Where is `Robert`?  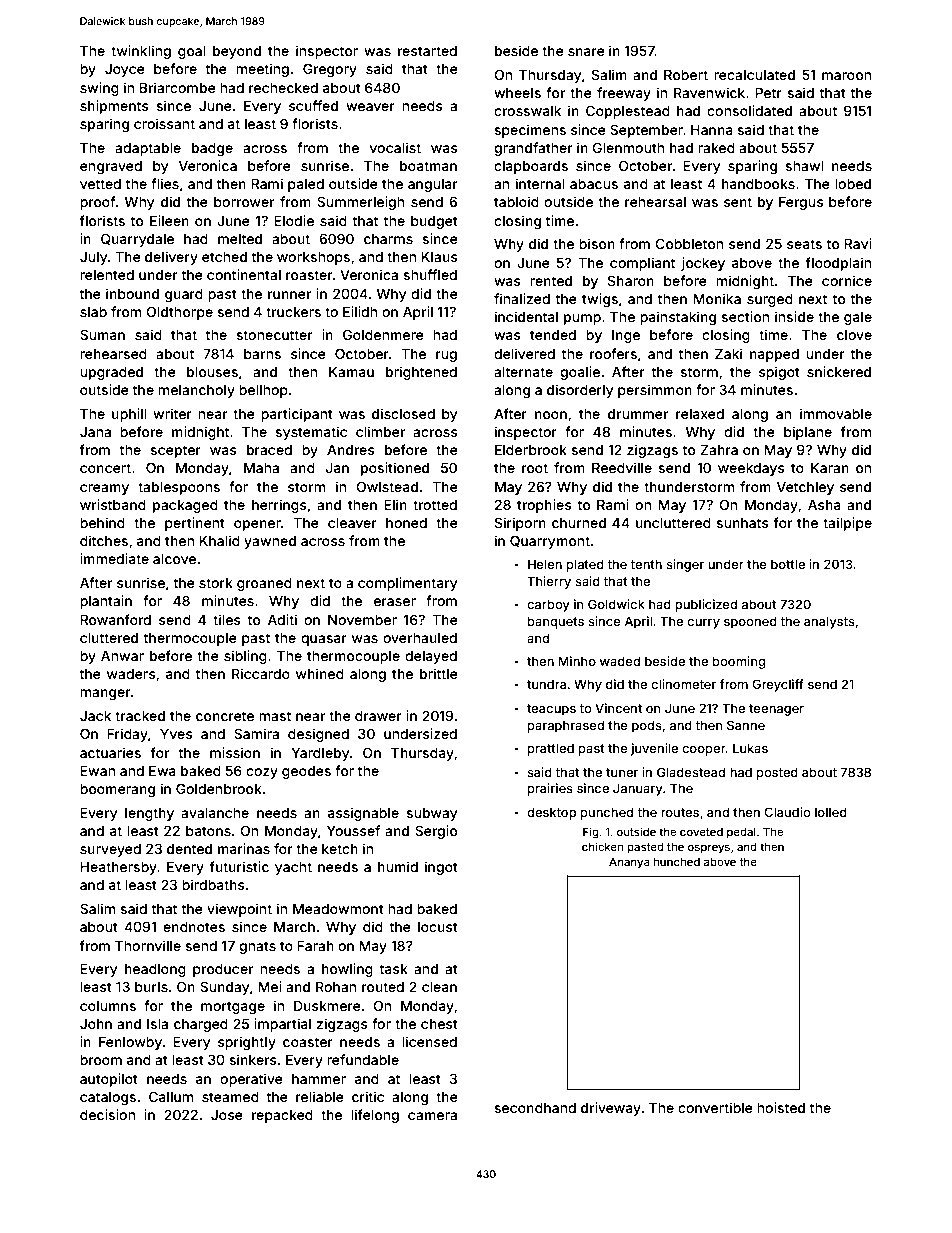
Robert is located at coordinates (686, 75).
